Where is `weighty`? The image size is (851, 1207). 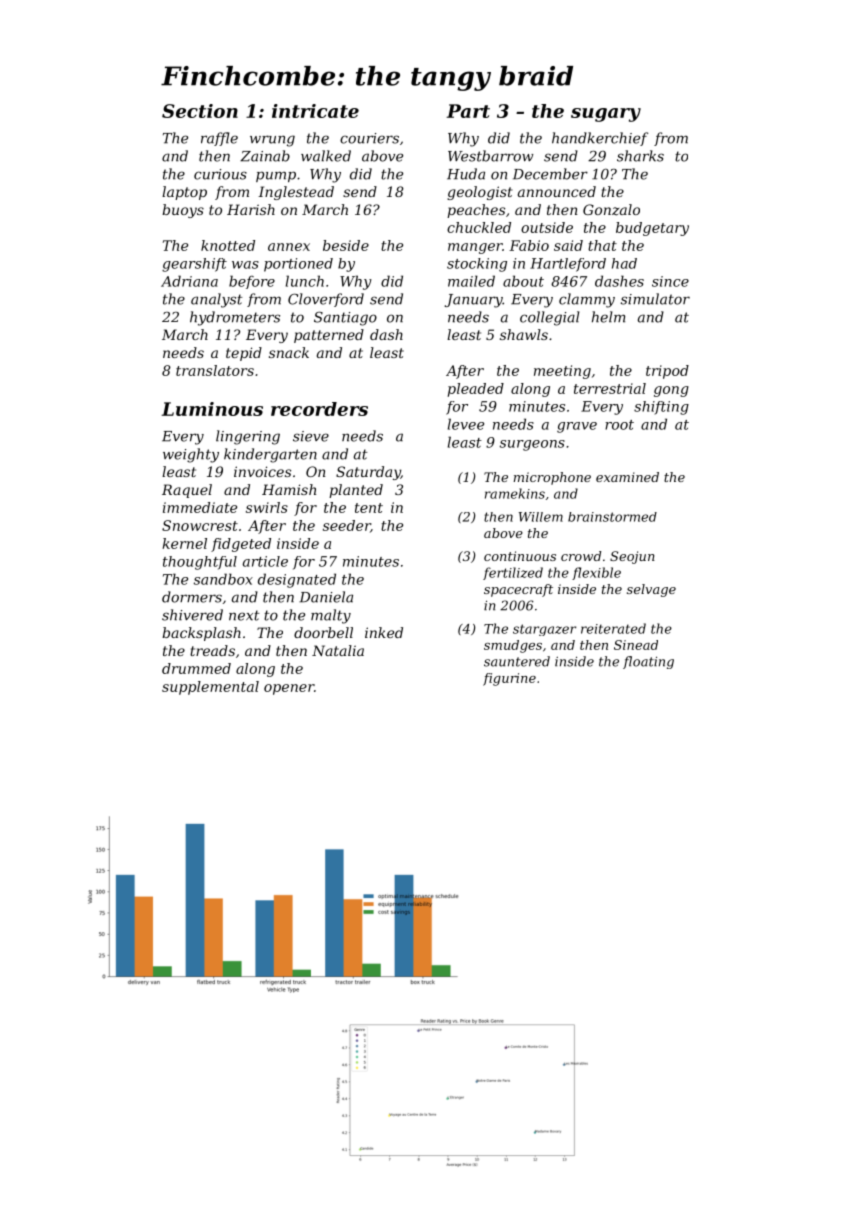 weighty is located at coordinates (191, 455).
